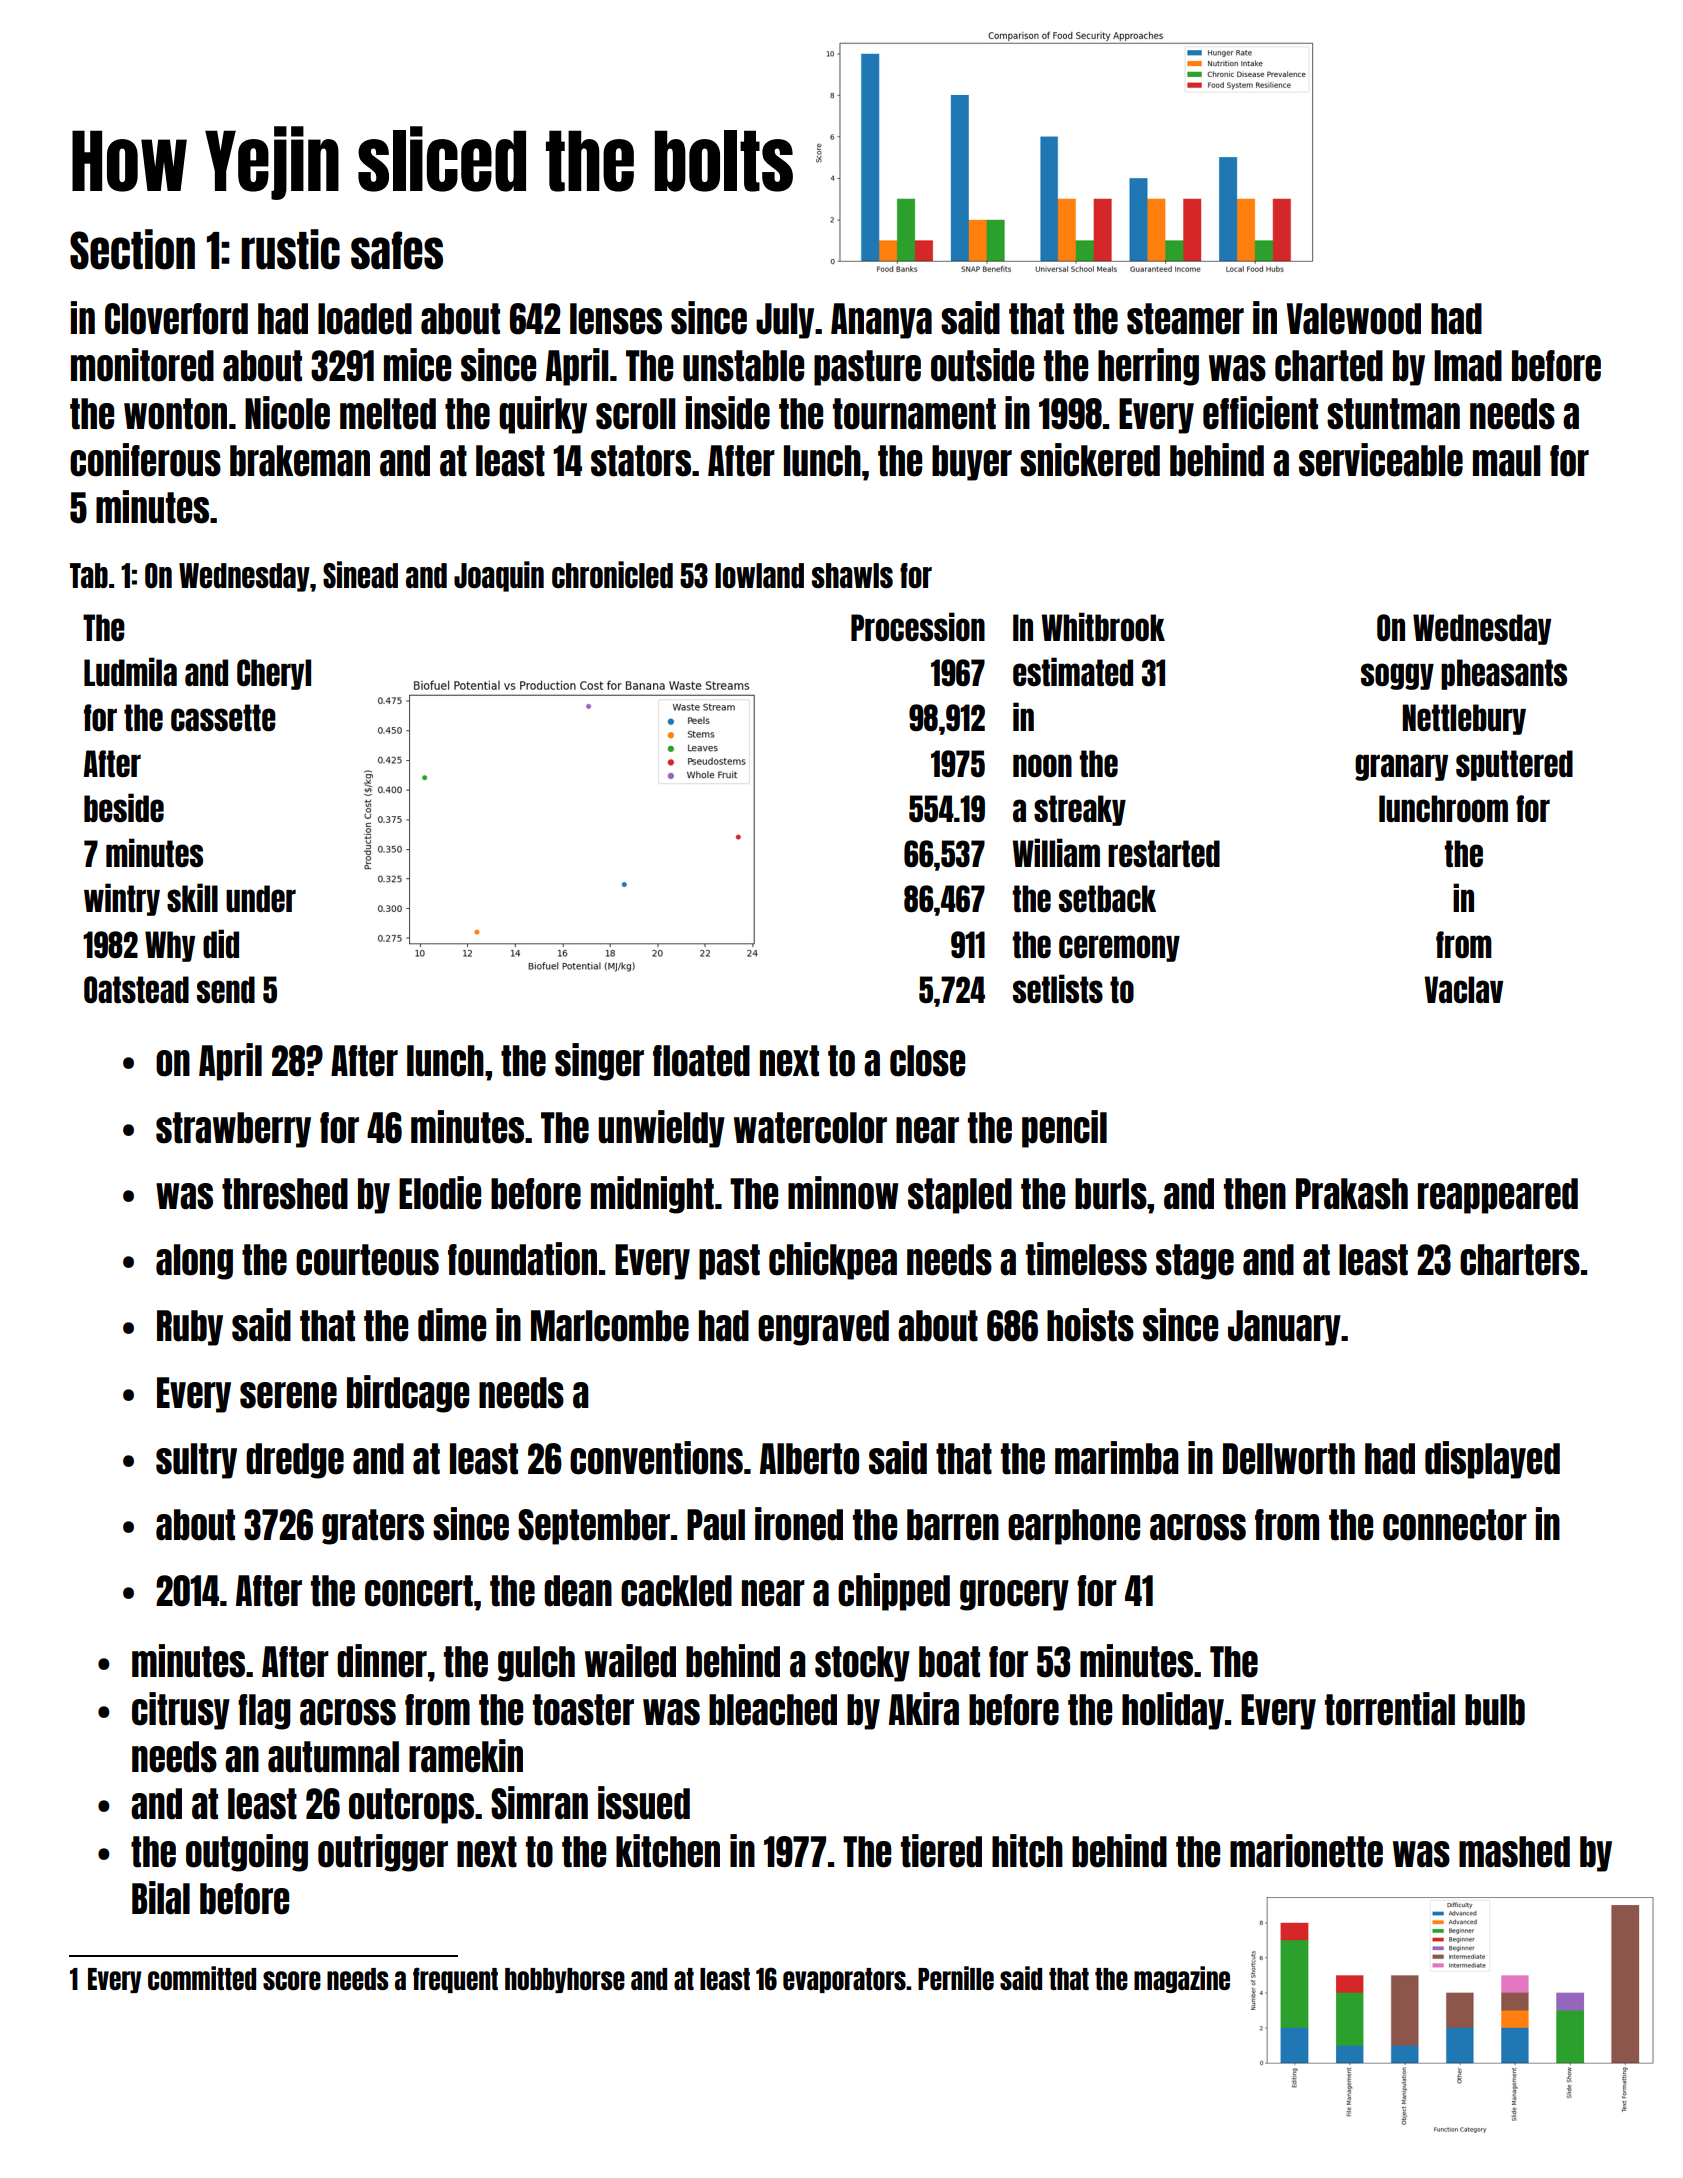 This page has height=2178, width=1683. I want to click on outgoing, so click(247, 1853).
